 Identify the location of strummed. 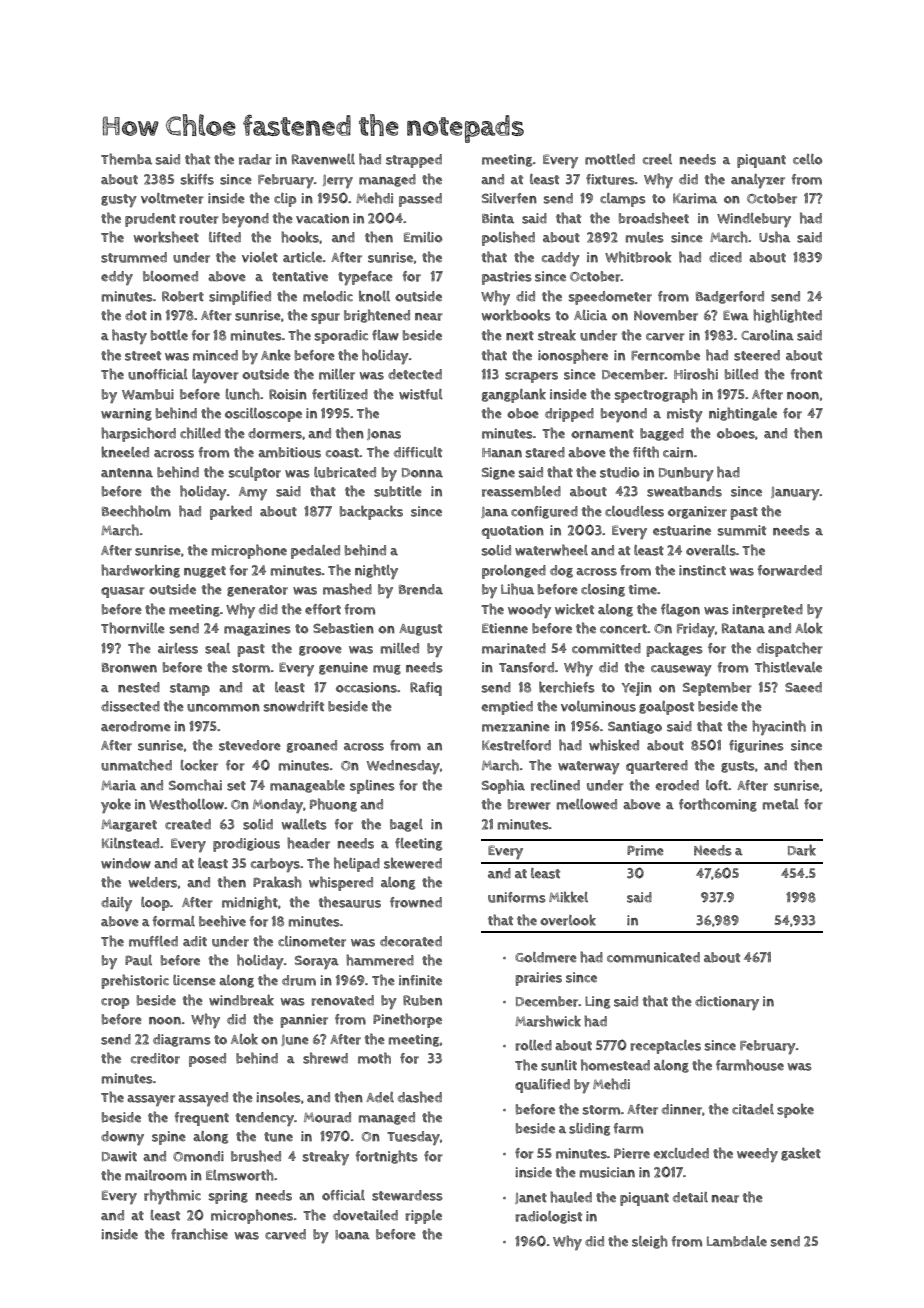
(134, 257).
